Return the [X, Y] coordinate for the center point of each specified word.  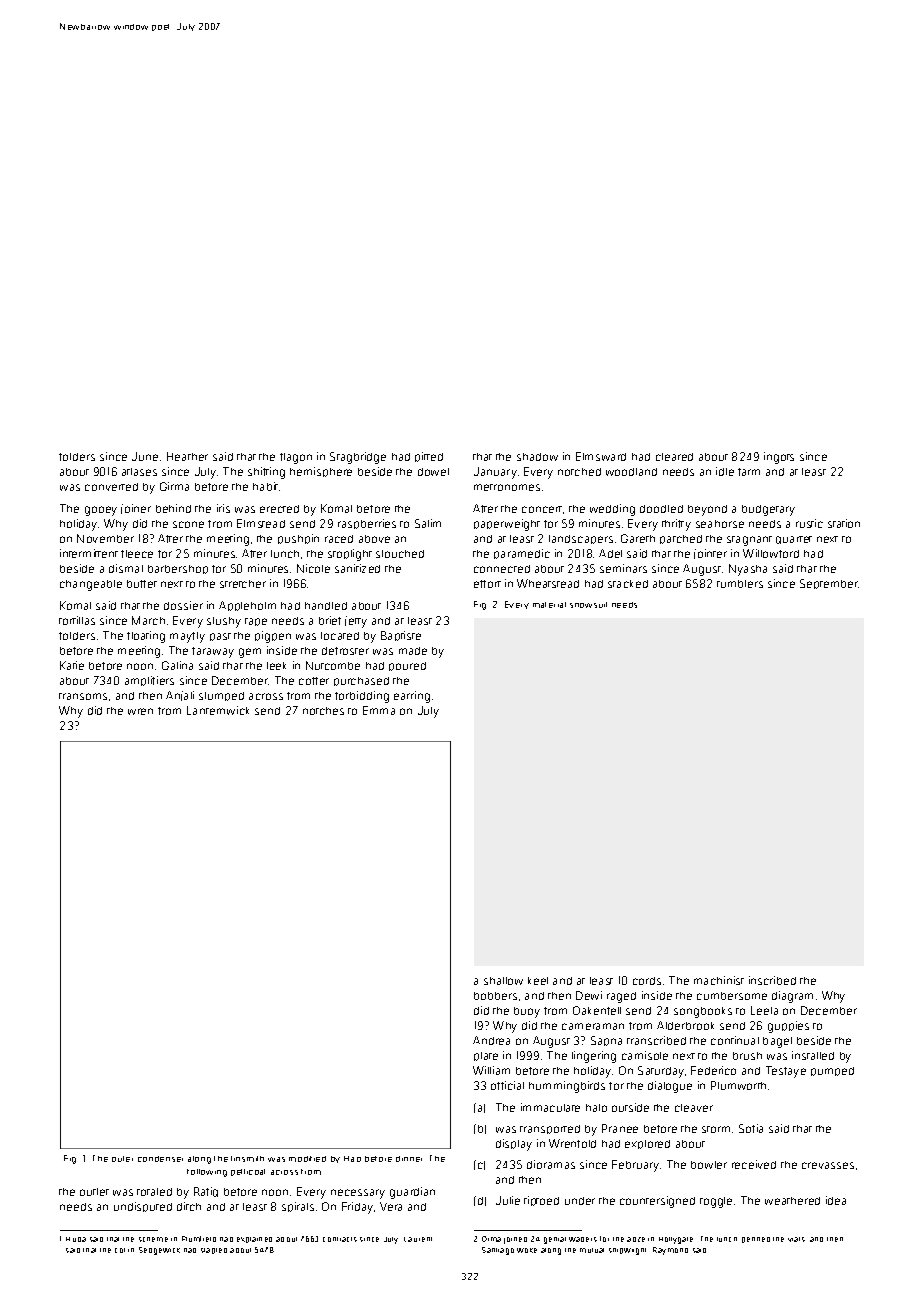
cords [647, 981]
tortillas [77, 620]
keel [538, 981]
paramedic [522, 554]
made [413, 651]
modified [307, 1159]
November [105, 538]
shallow [503, 981]
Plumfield [199, 1239]
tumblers [740, 584]
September [829, 584]
